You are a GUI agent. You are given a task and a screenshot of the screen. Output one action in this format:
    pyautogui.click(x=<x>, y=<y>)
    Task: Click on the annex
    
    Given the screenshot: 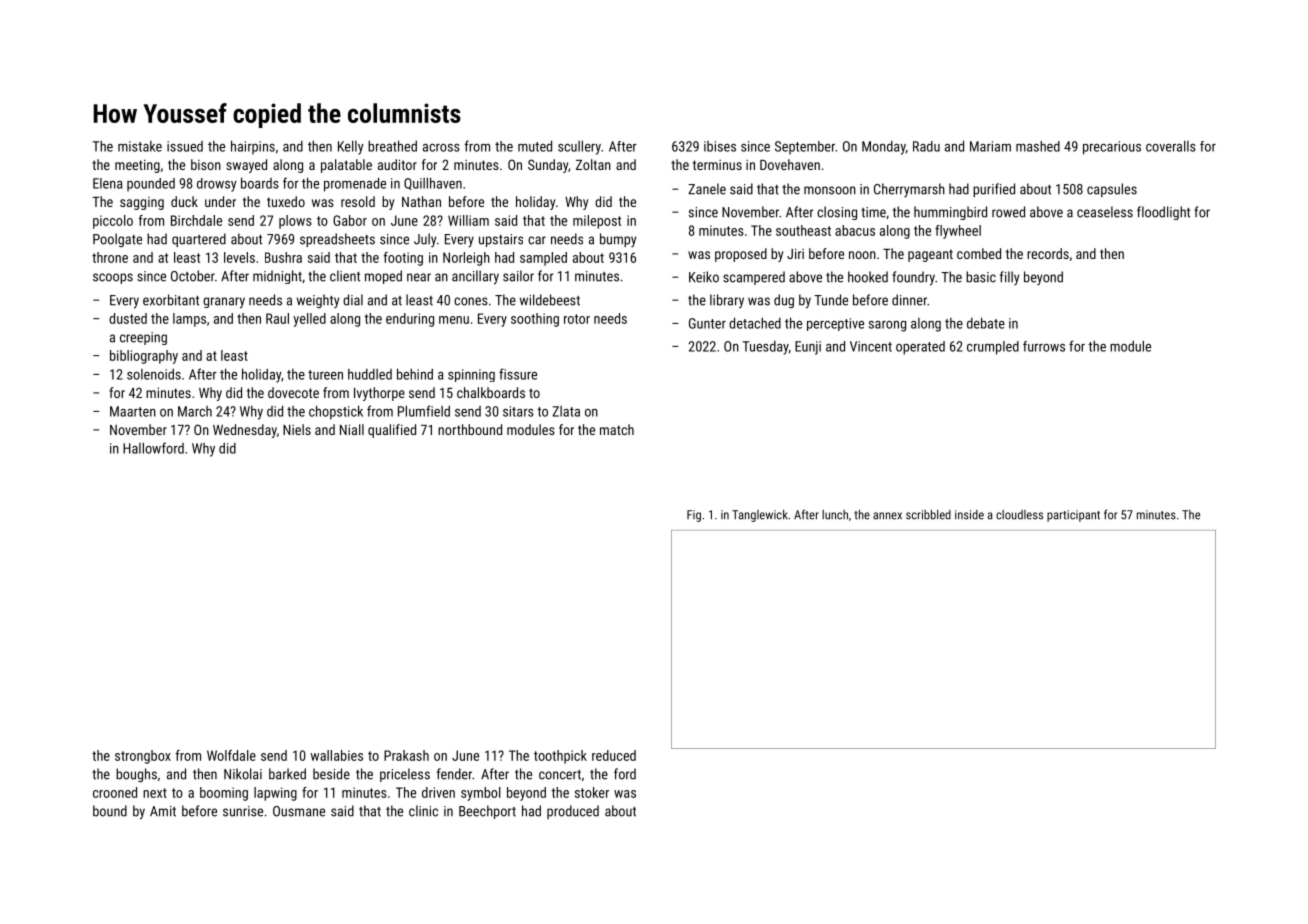 What is the action you would take?
    pyautogui.click(x=887, y=516)
